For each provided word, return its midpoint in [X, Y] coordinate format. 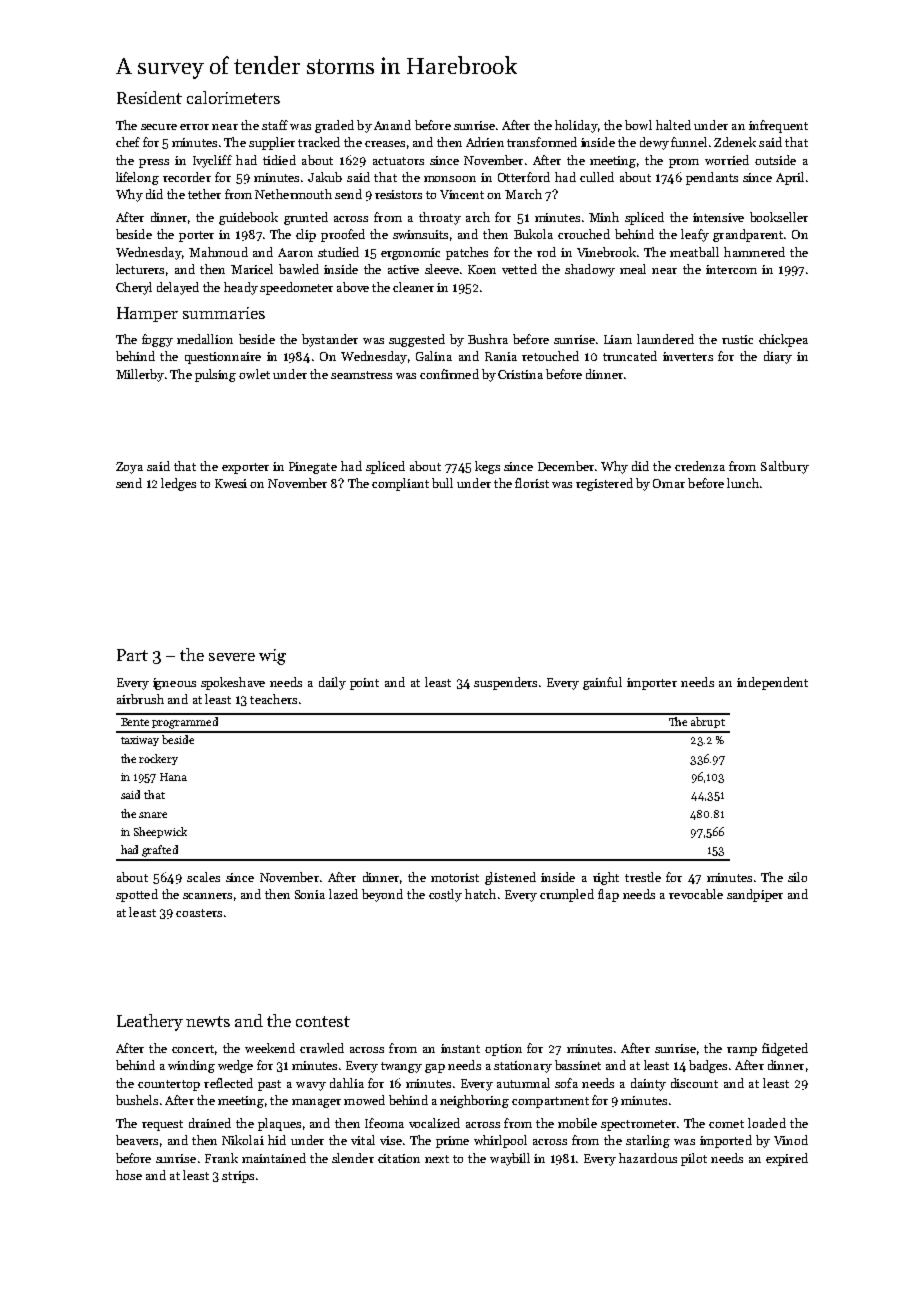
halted [673, 125]
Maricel [252, 269]
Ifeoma [384, 1123]
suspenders [505, 683]
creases [385, 144]
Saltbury [785, 467]
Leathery [150, 1022]
